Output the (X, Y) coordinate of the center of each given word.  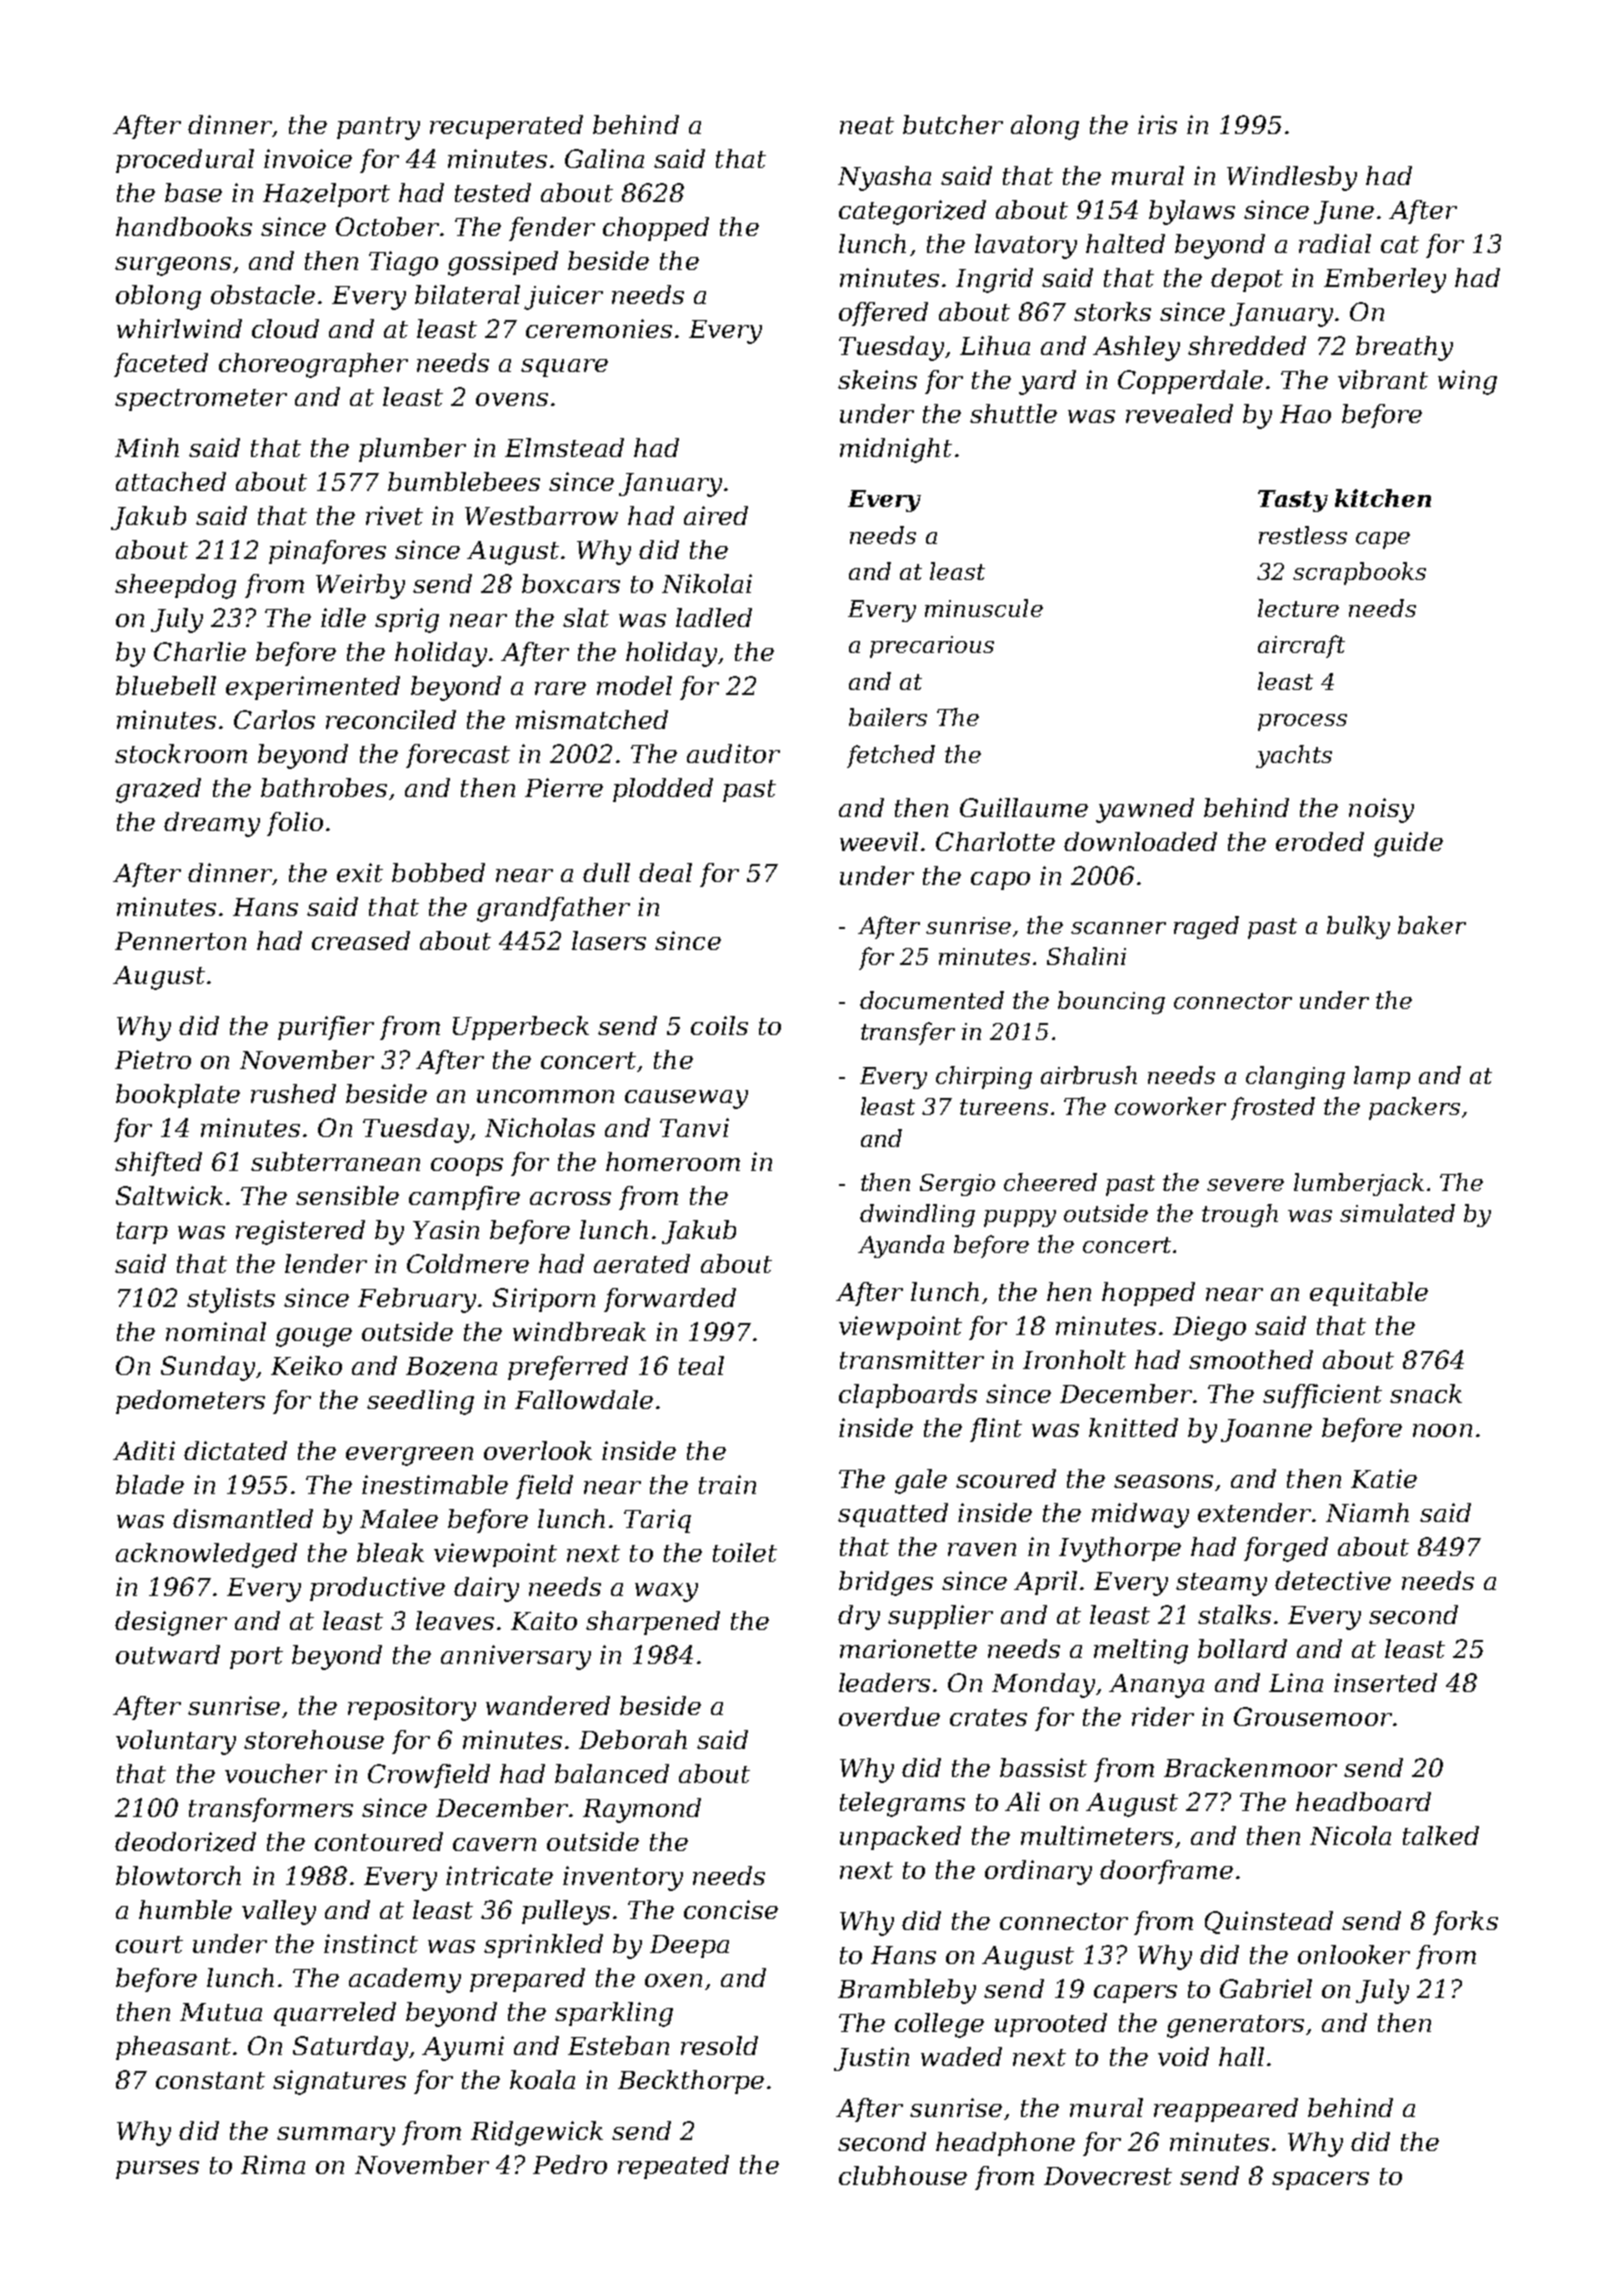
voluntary (176, 1742)
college (939, 2025)
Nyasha (884, 178)
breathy (1404, 348)
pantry (378, 128)
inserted (1385, 1682)
